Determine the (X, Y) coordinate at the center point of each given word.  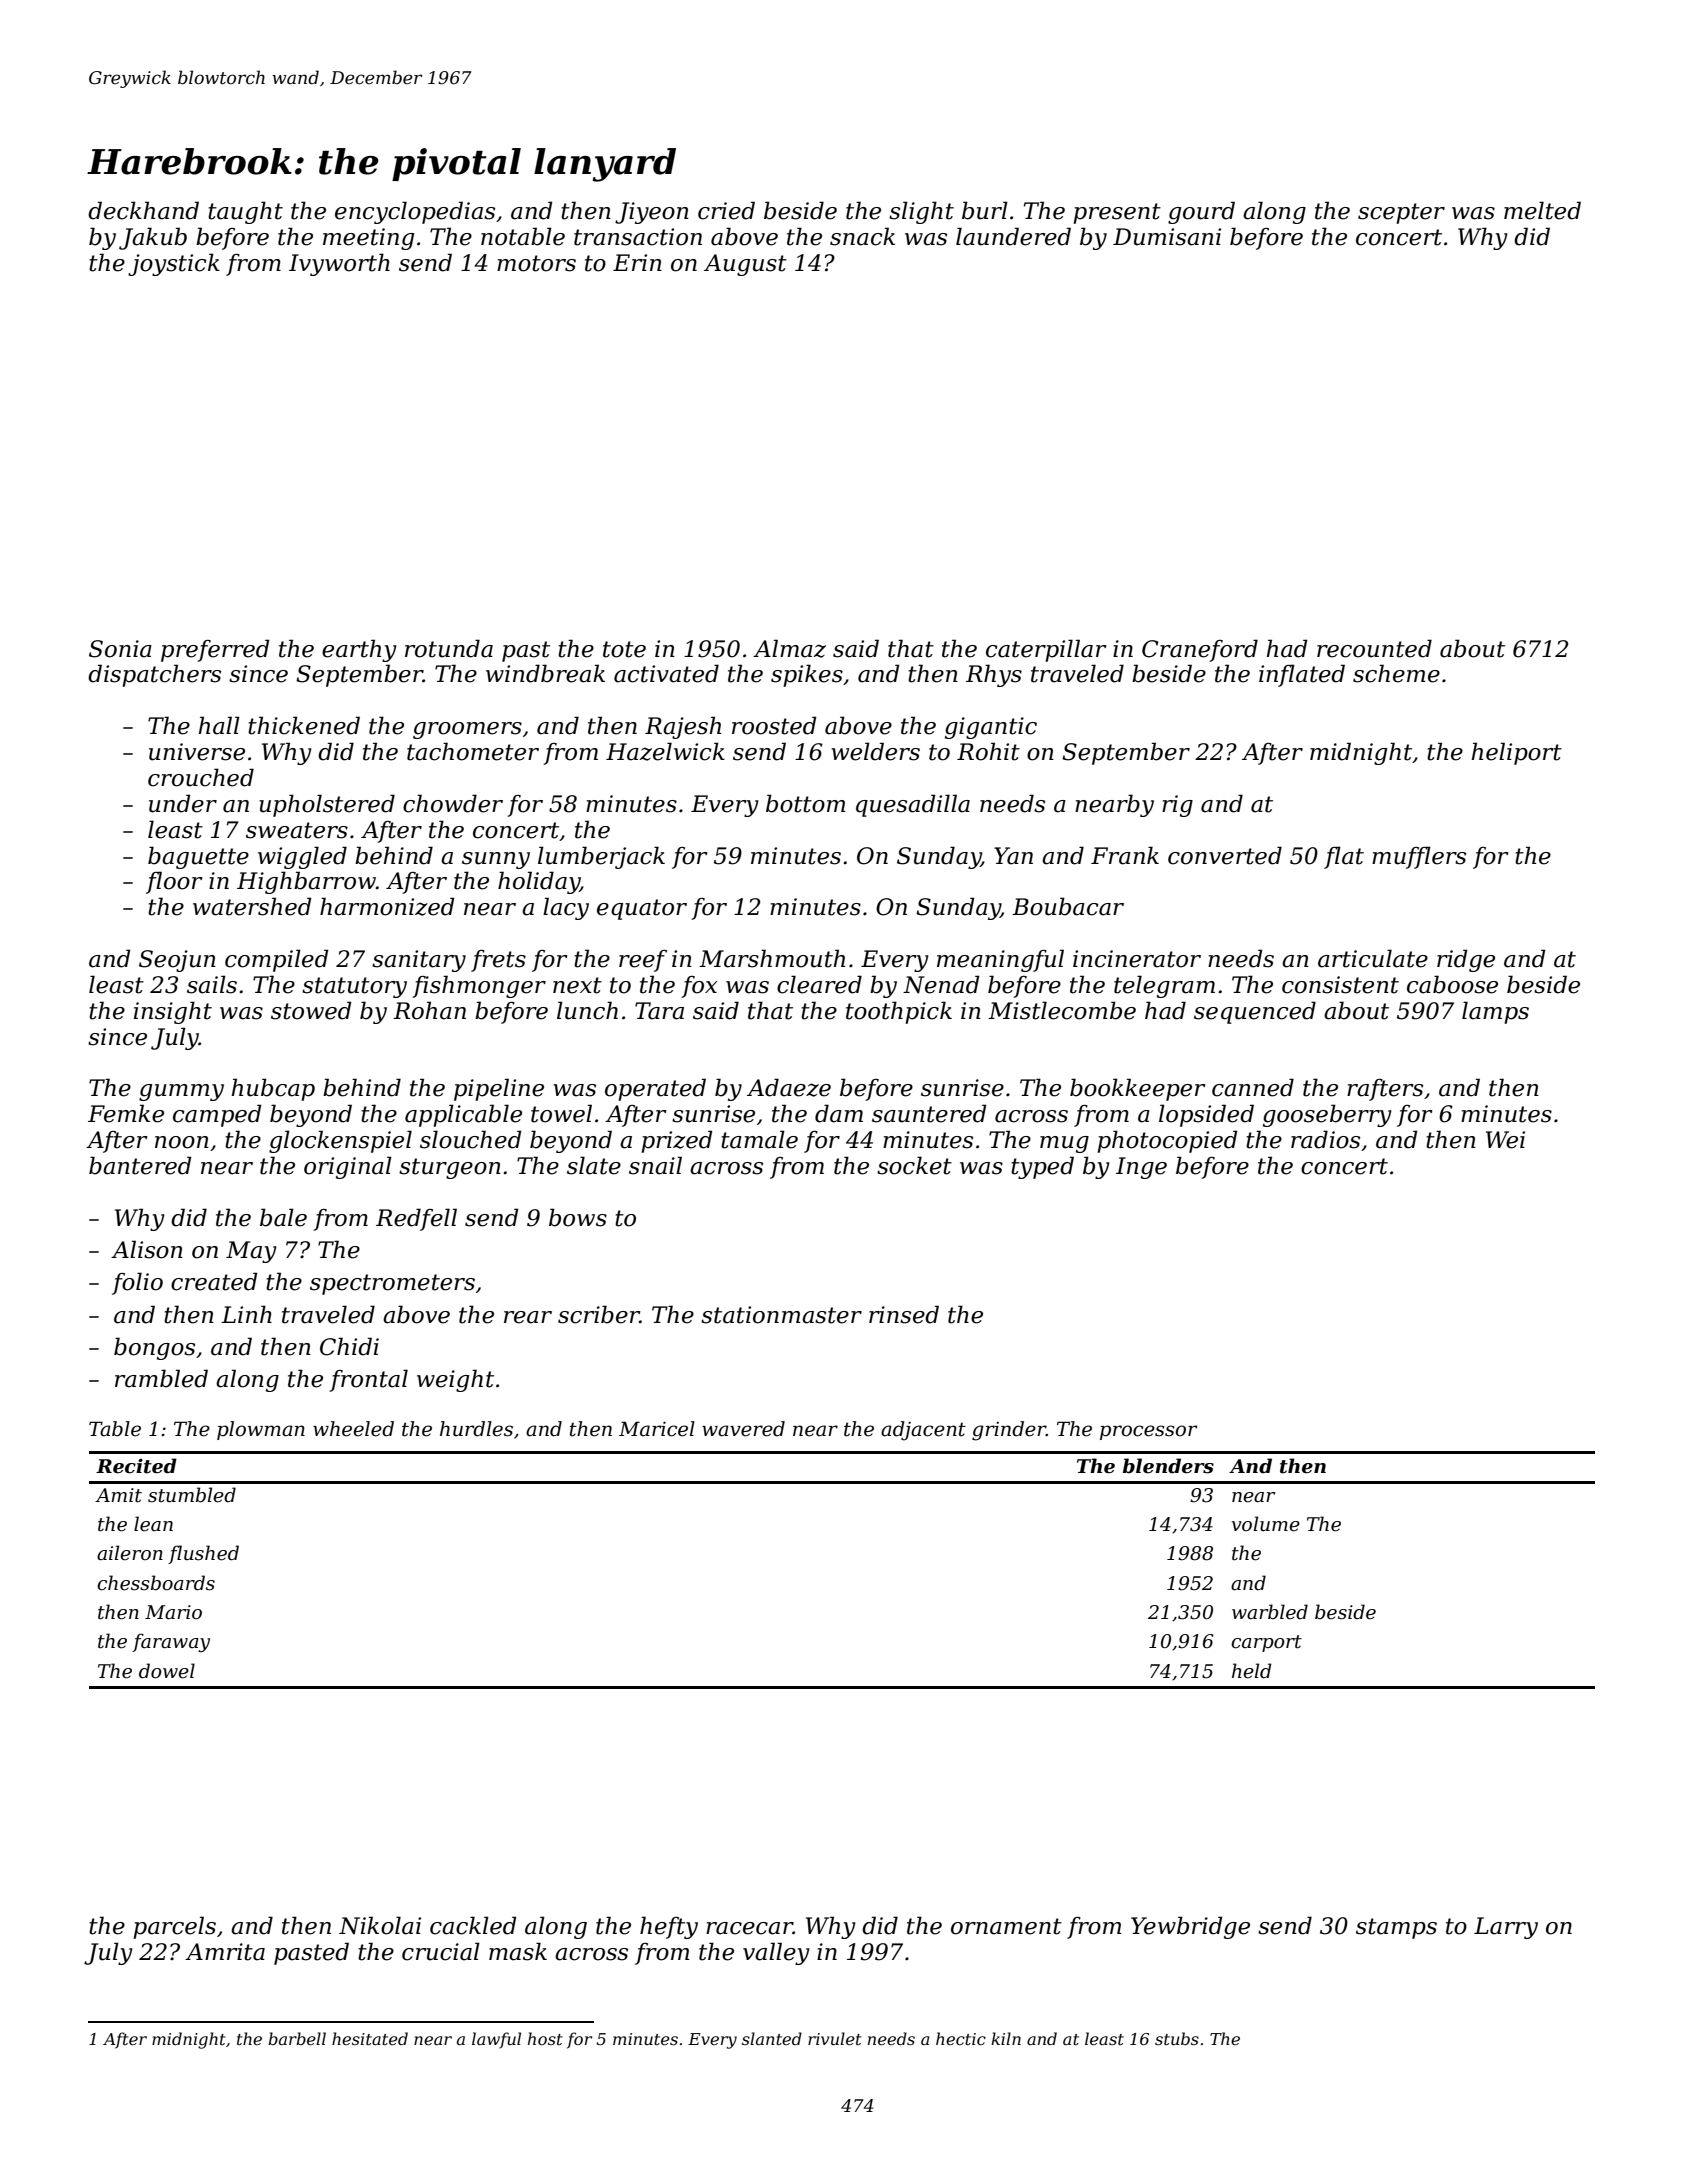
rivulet (835, 2038)
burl (985, 210)
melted (1542, 210)
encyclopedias (415, 212)
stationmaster (781, 1315)
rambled (161, 1378)
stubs (1177, 2038)
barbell (297, 2038)
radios (1325, 1139)
